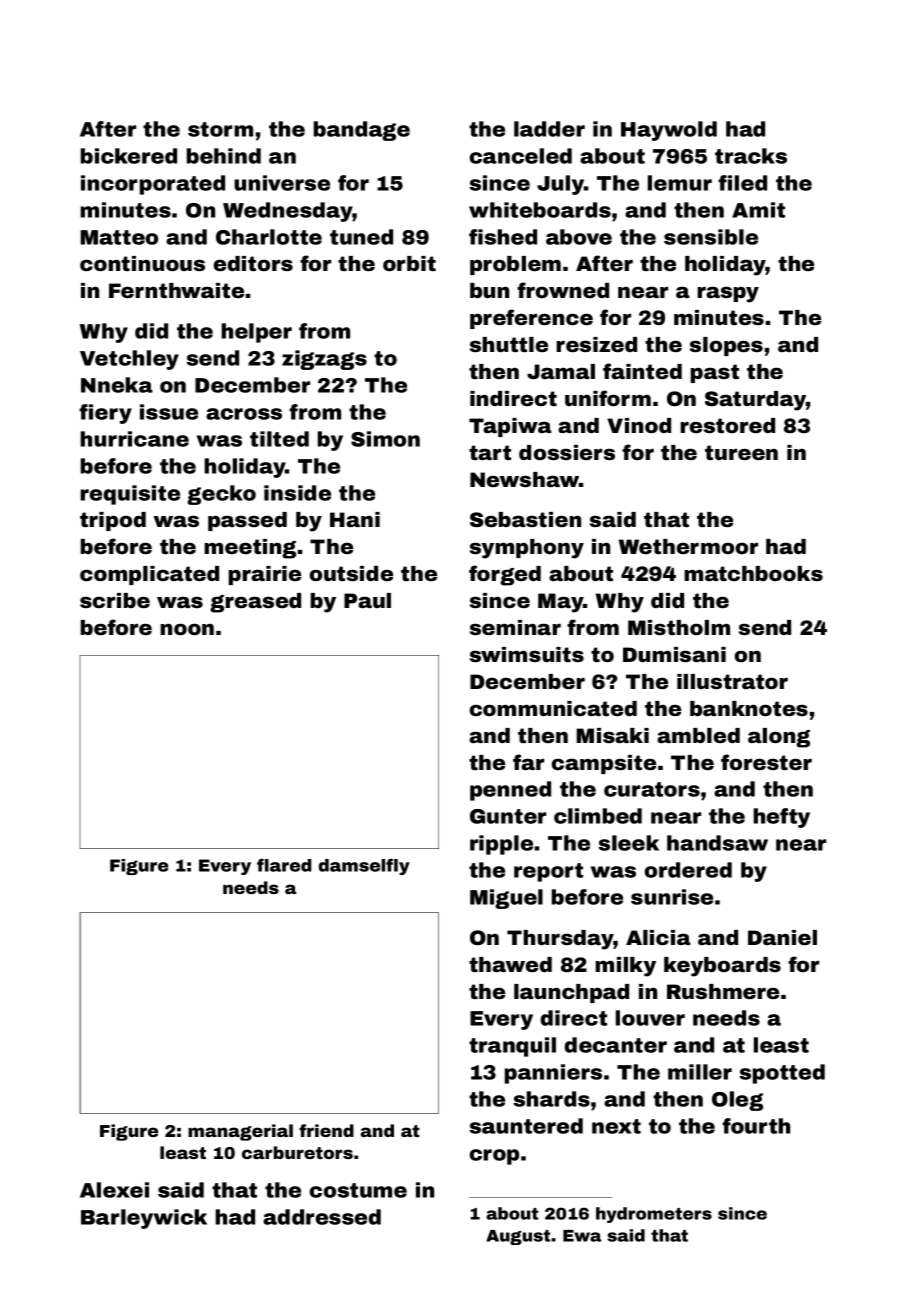 This document has height=1316, width=908. What do you see at coordinates (385, 439) in the document?
I see `Simon` at bounding box center [385, 439].
